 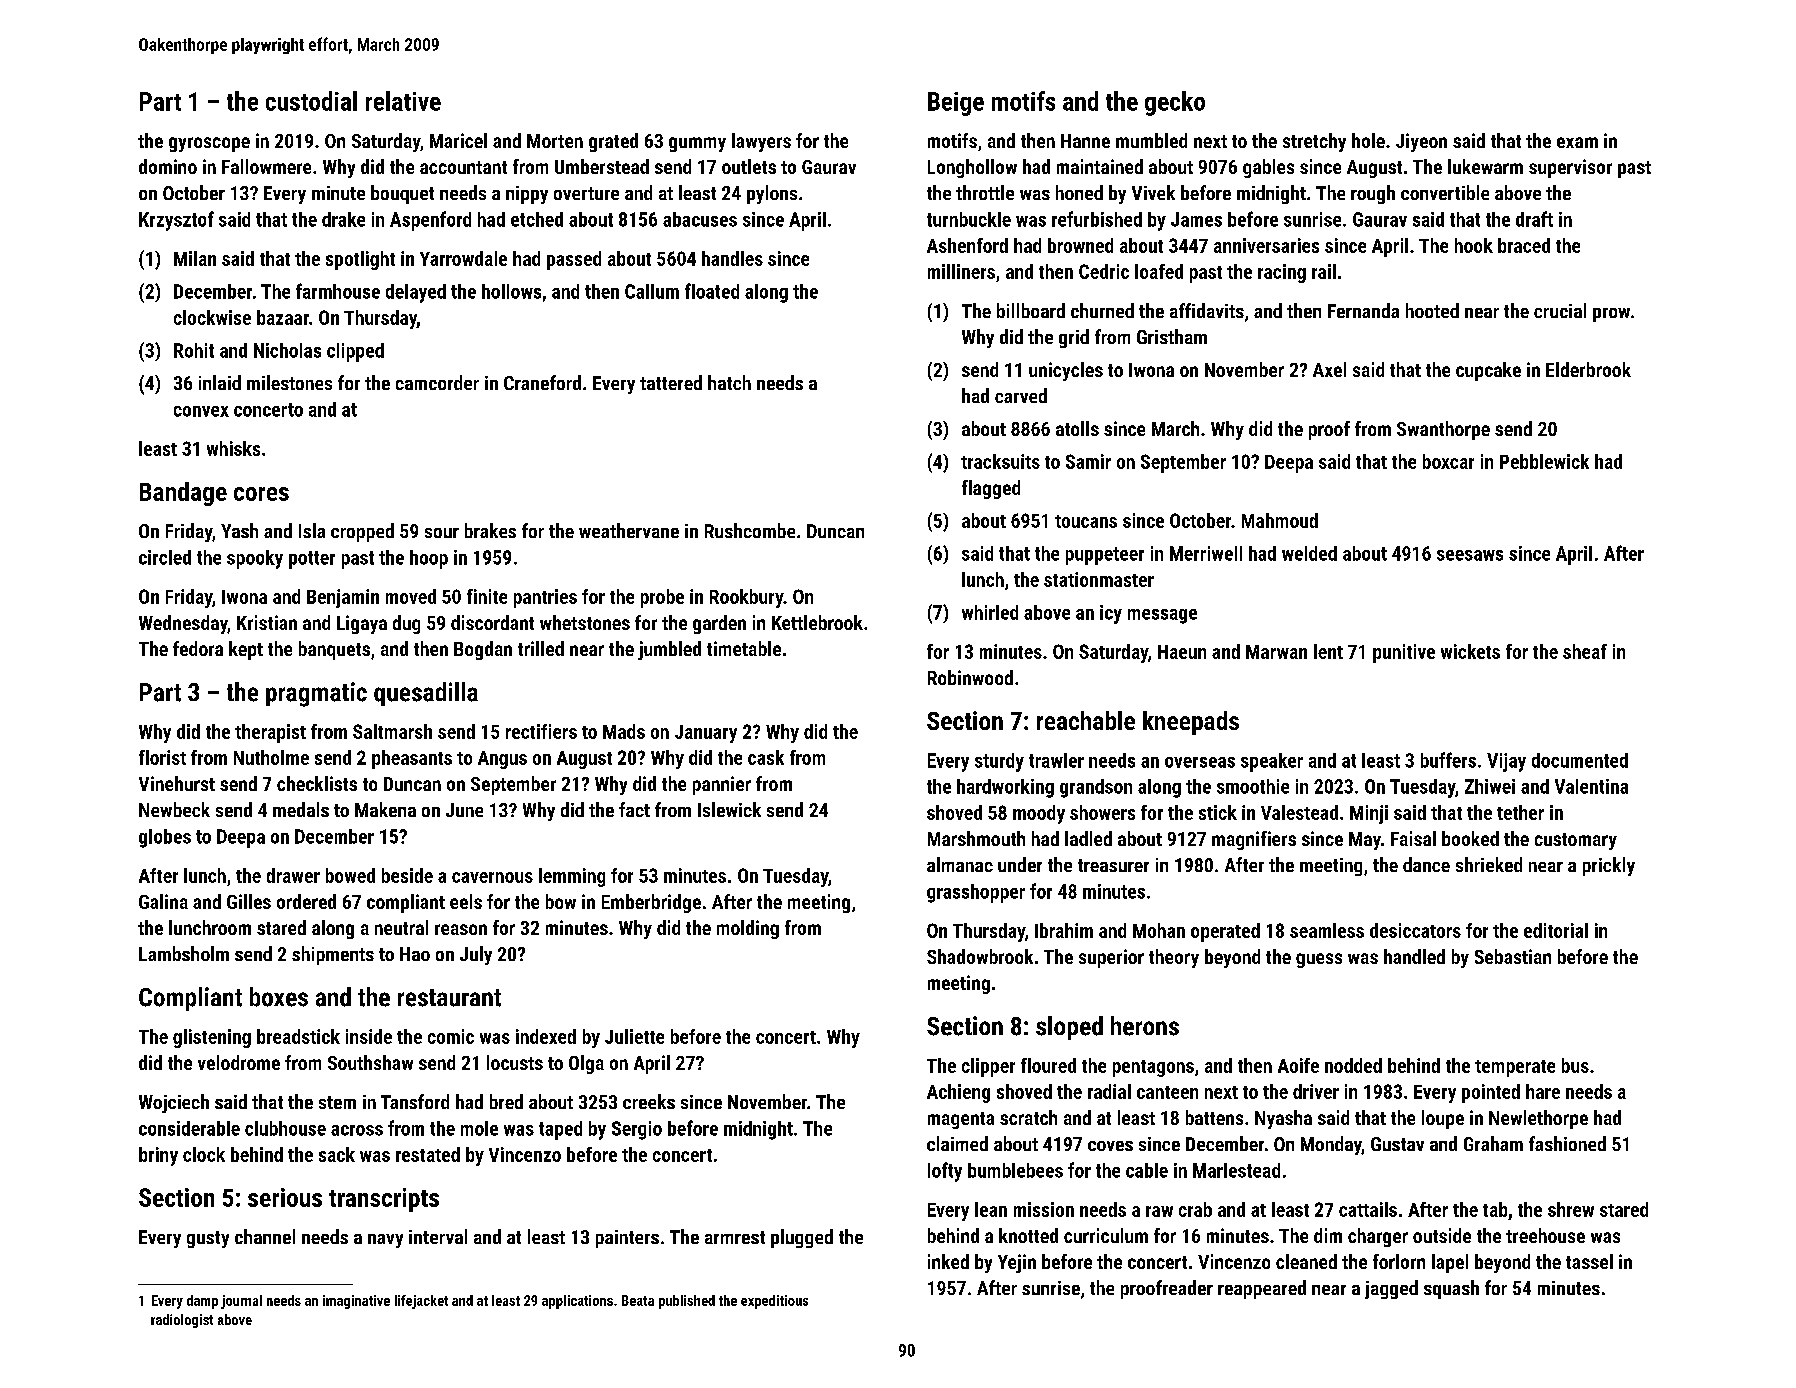 I want to click on pragmatic, so click(x=316, y=694).
